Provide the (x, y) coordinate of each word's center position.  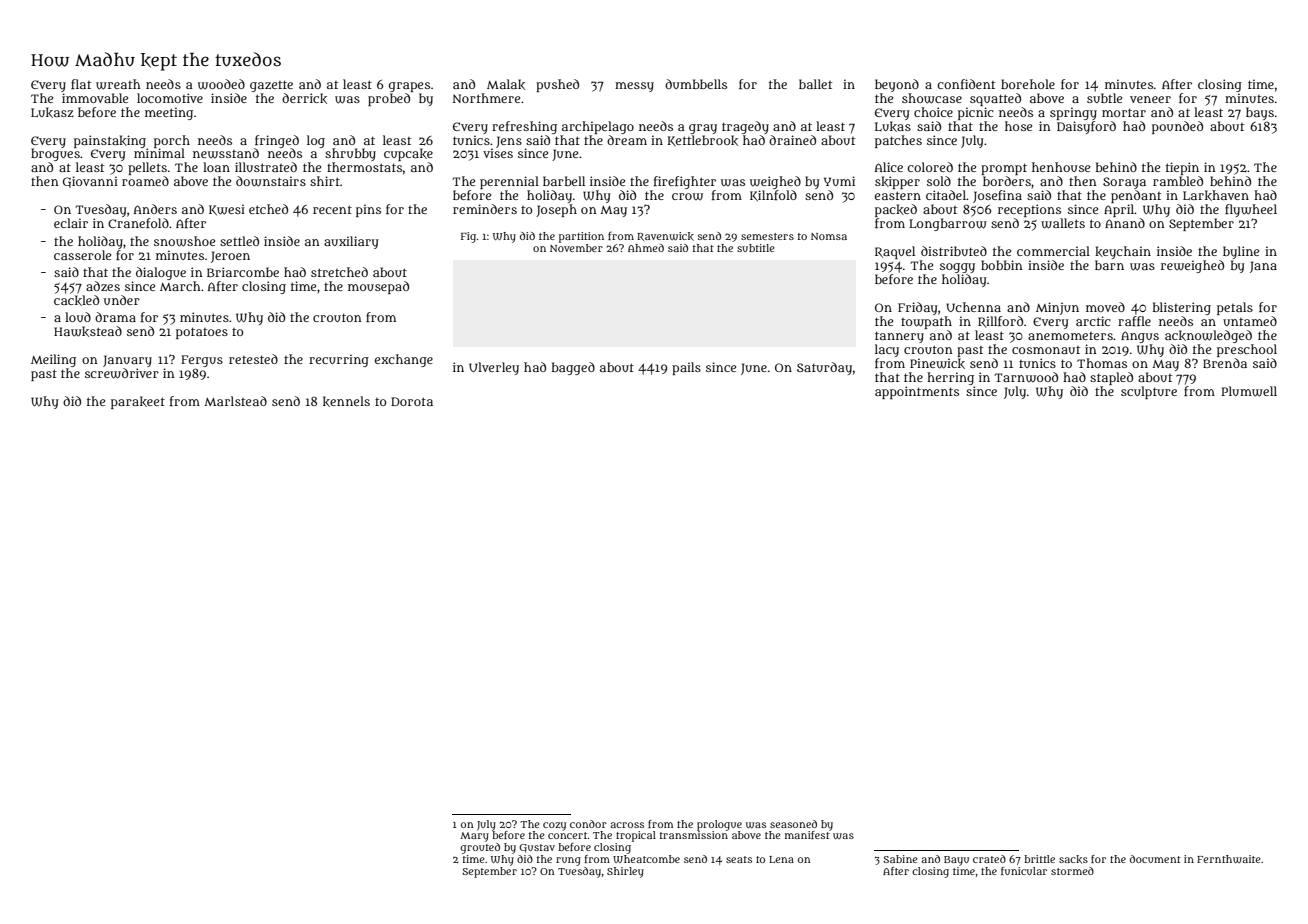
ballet (815, 84)
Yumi (839, 181)
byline (1241, 252)
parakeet (138, 402)
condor (588, 824)
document (1155, 859)
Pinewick (937, 363)
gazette (271, 86)
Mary (474, 837)
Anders (155, 209)
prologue (719, 825)
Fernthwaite (1229, 859)
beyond (897, 85)
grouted (480, 848)
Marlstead (235, 401)
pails (686, 368)
